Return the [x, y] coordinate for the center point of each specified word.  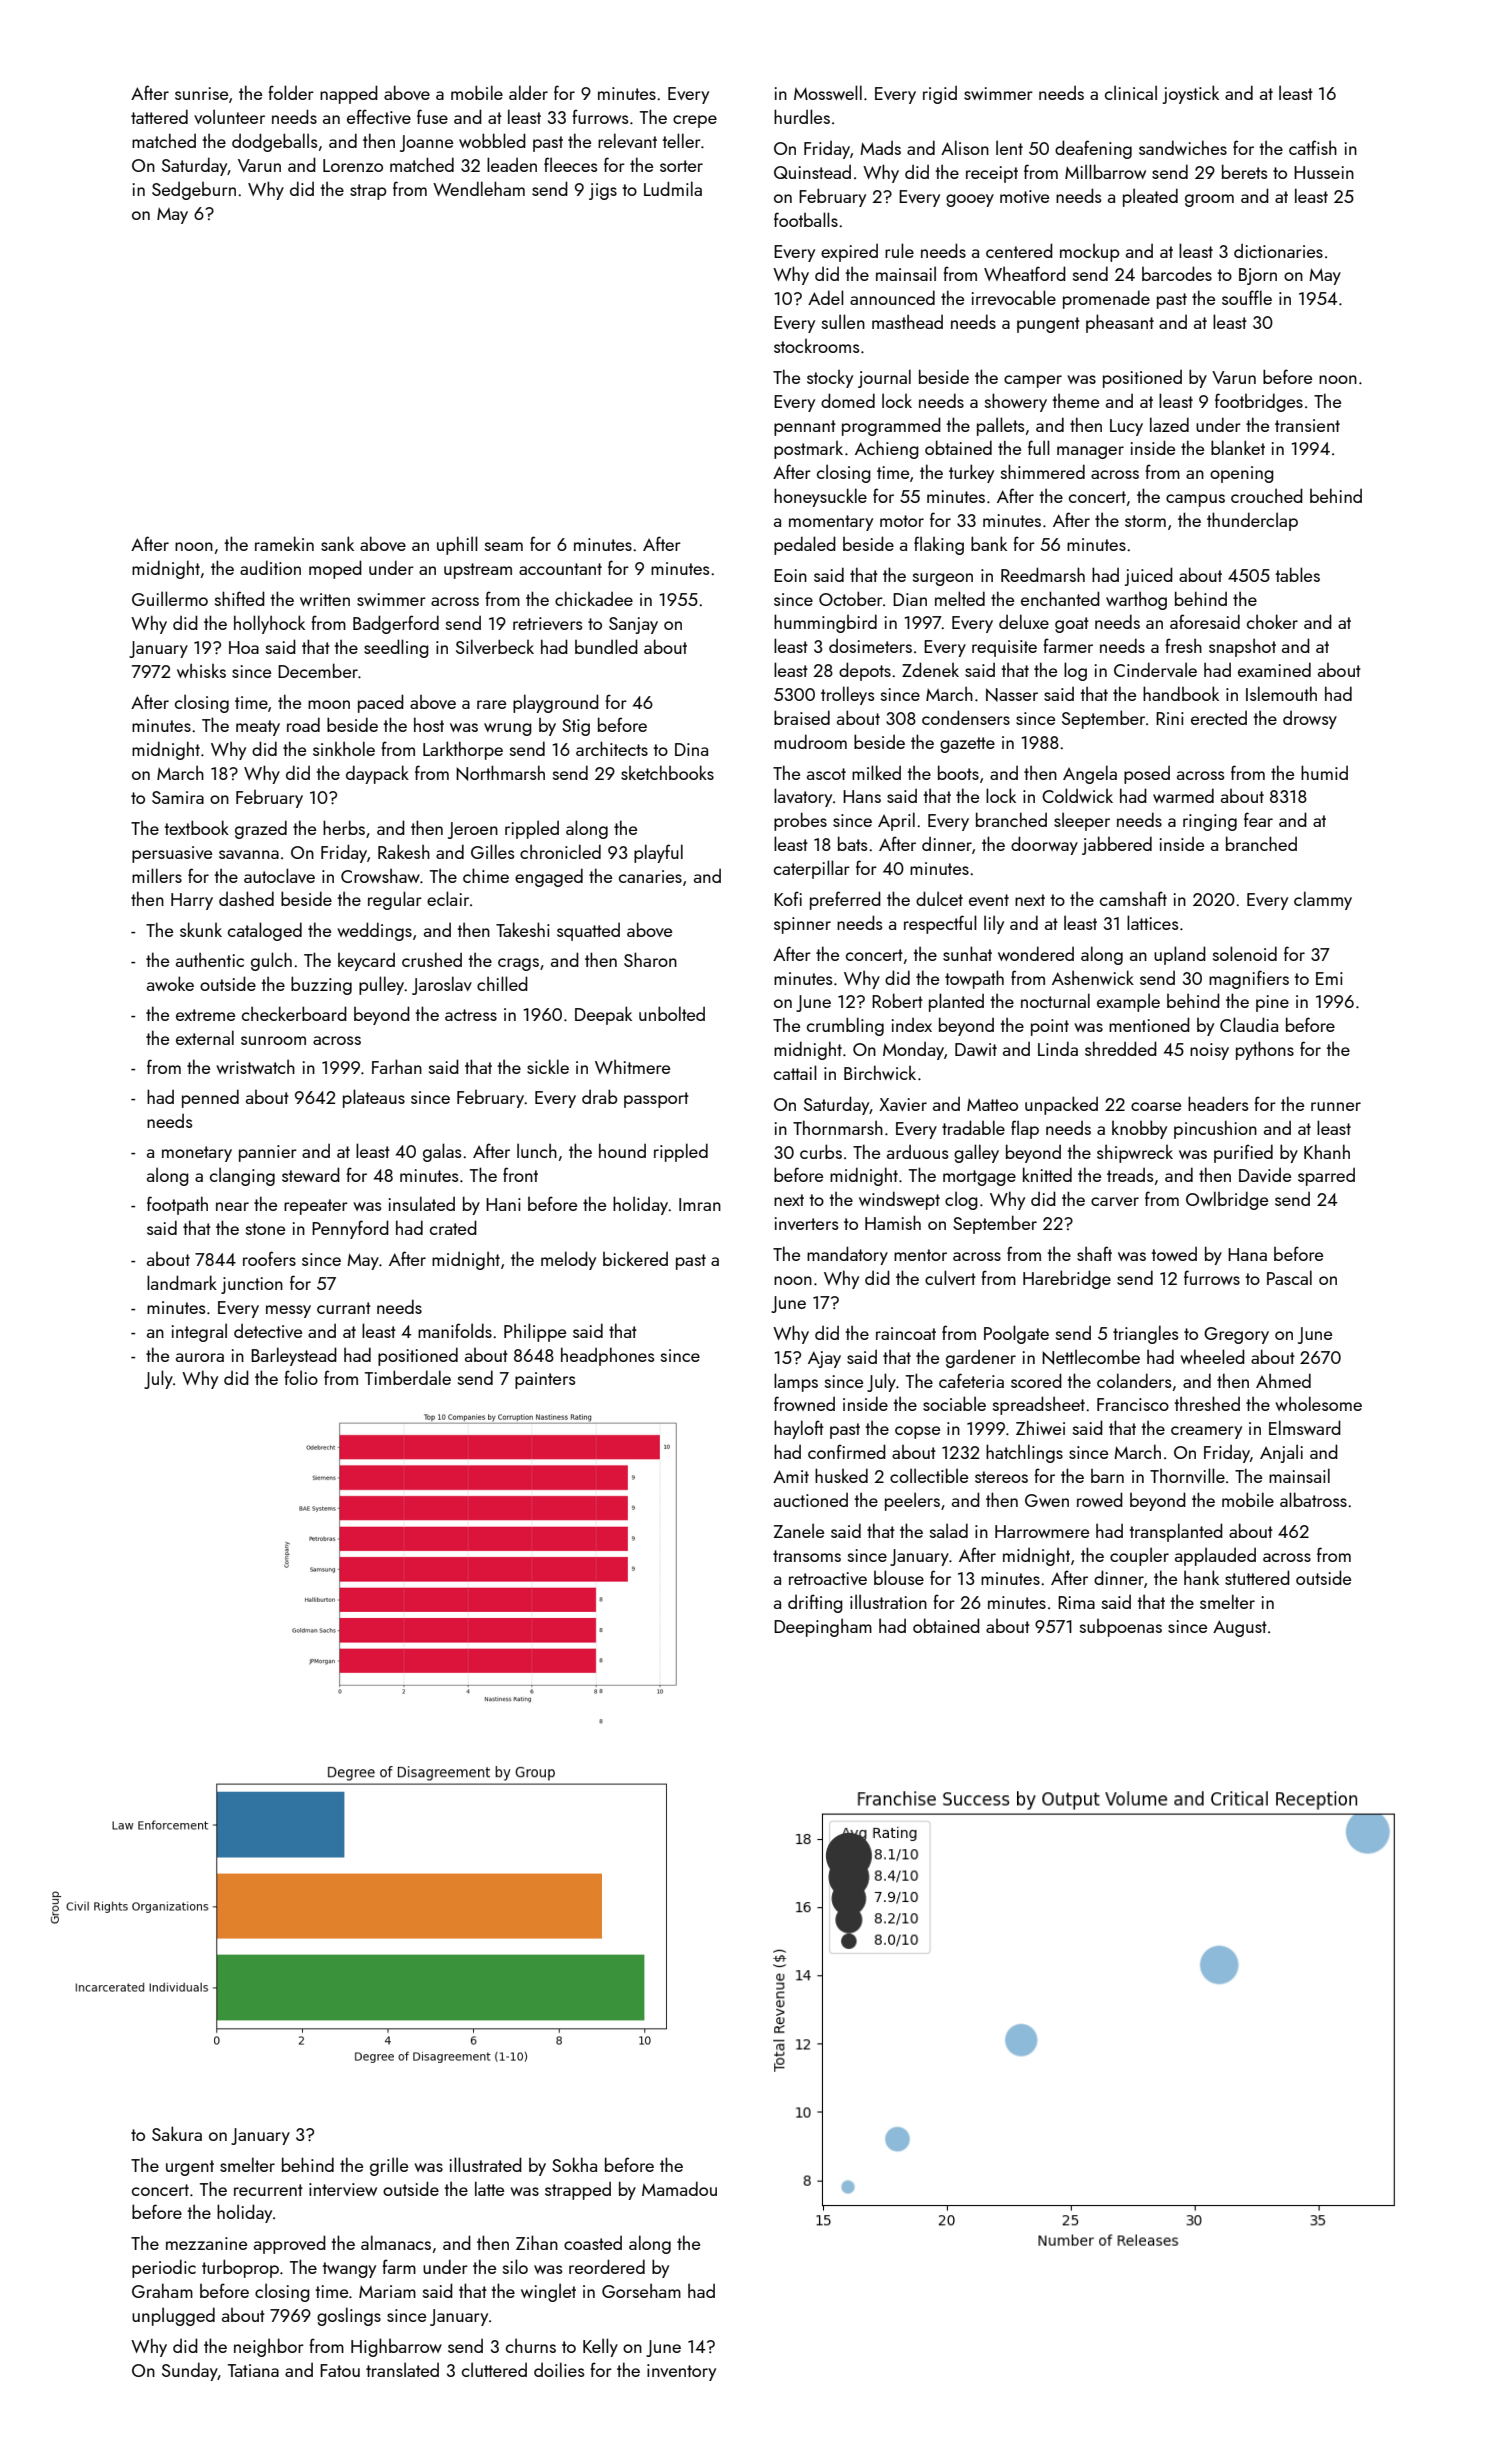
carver [1115, 1201]
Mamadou [679, 2188]
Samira [178, 797]
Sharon [650, 959]
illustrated [486, 2164]
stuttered [1257, 1577]
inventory [681, 2372]
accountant [560, 569]
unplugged [173, 2316]
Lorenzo [353, 165]
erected [1219, 718]
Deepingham [823, 1628]
